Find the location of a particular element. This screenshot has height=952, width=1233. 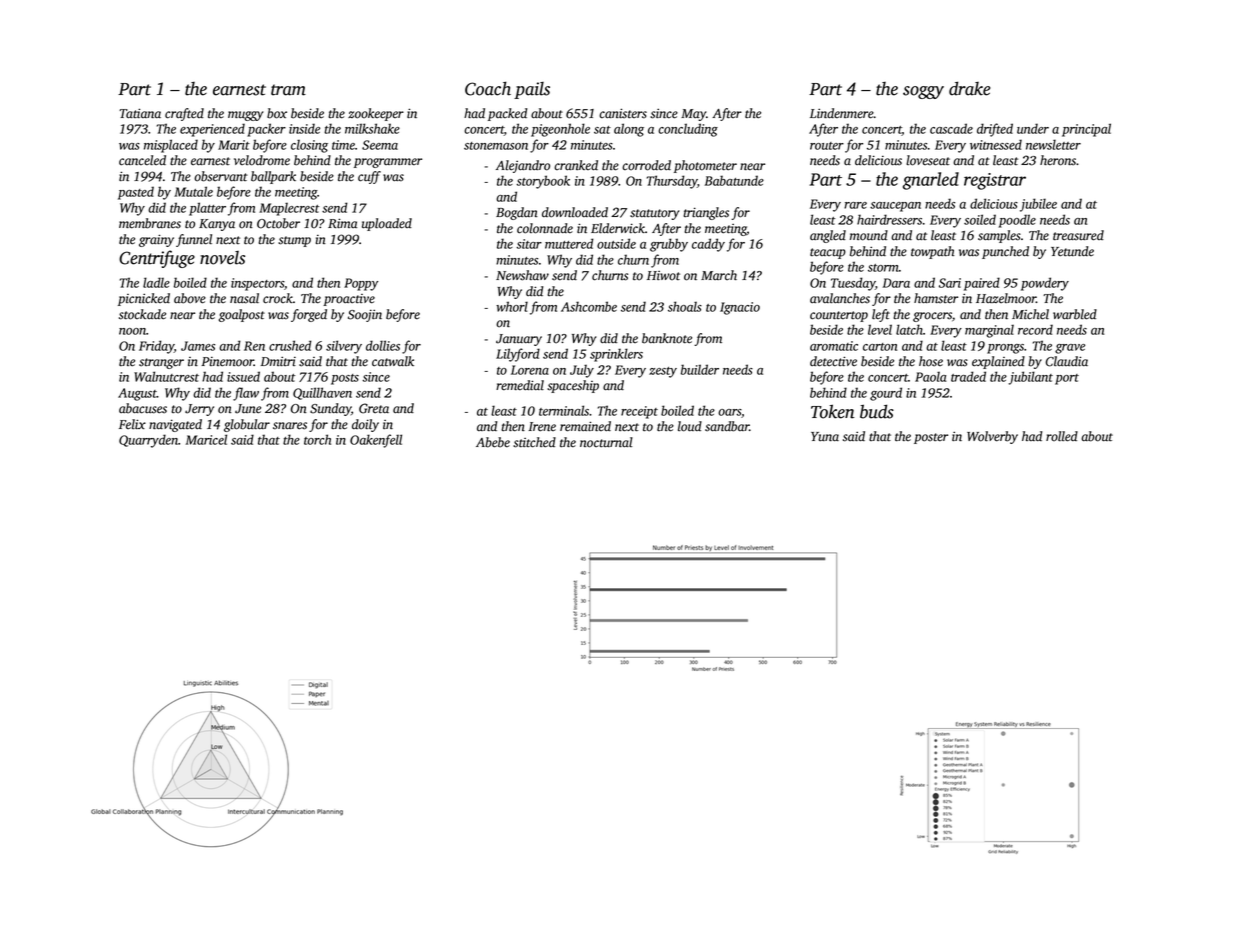

canisters is located at coordinates (623, 113).
